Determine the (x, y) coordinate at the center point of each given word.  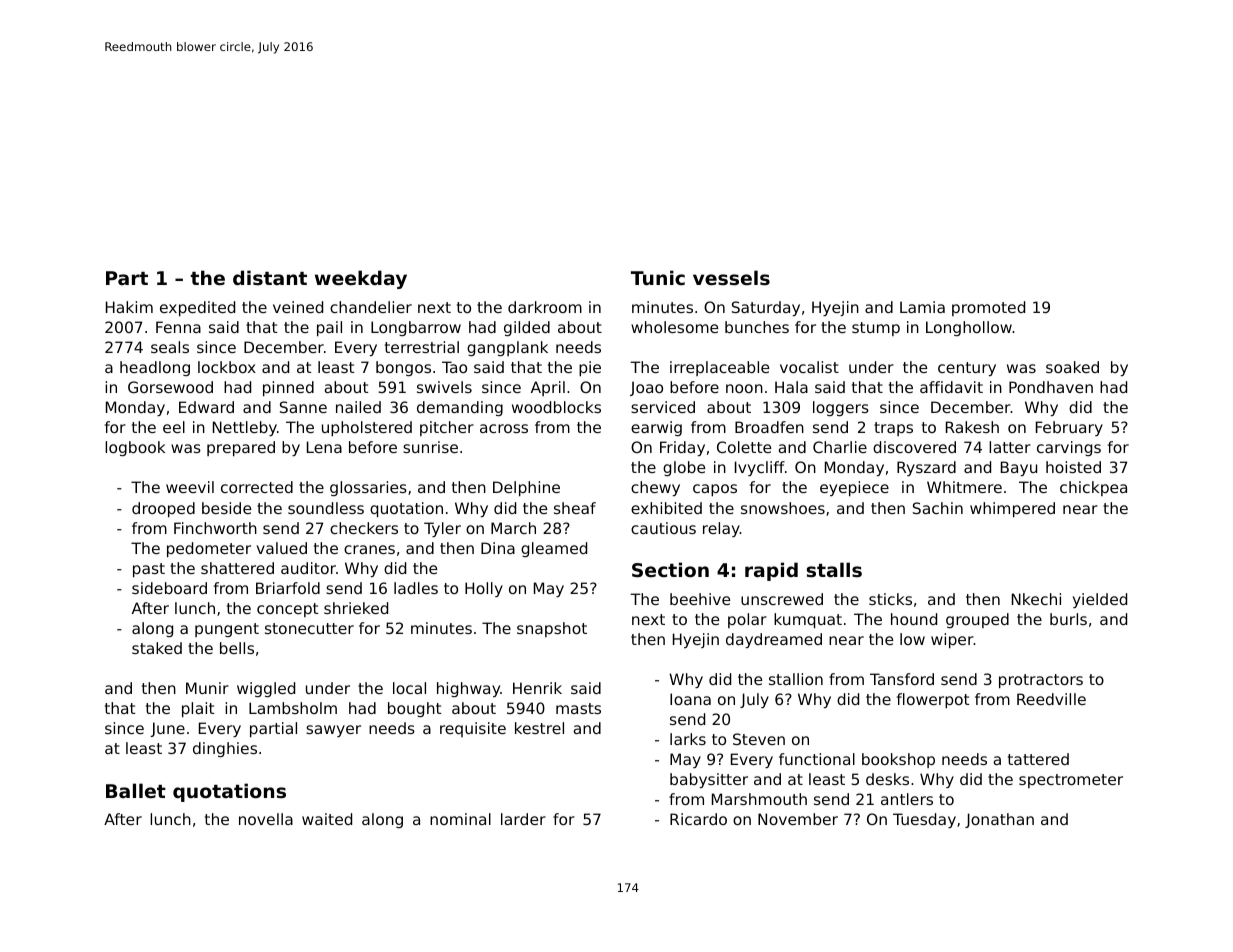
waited (327, 819)
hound (914, 619)
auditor (308, 568)
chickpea (1093, 488)
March (513, 528)
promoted (988, 308)
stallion (796, 679)
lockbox (227, 367)
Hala (791, 387)
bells (237, 648)
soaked (1072, 367)
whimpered (1012, 509)
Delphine (526, 488)
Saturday (766, 308)
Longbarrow (416, 328)
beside (226, 508)
